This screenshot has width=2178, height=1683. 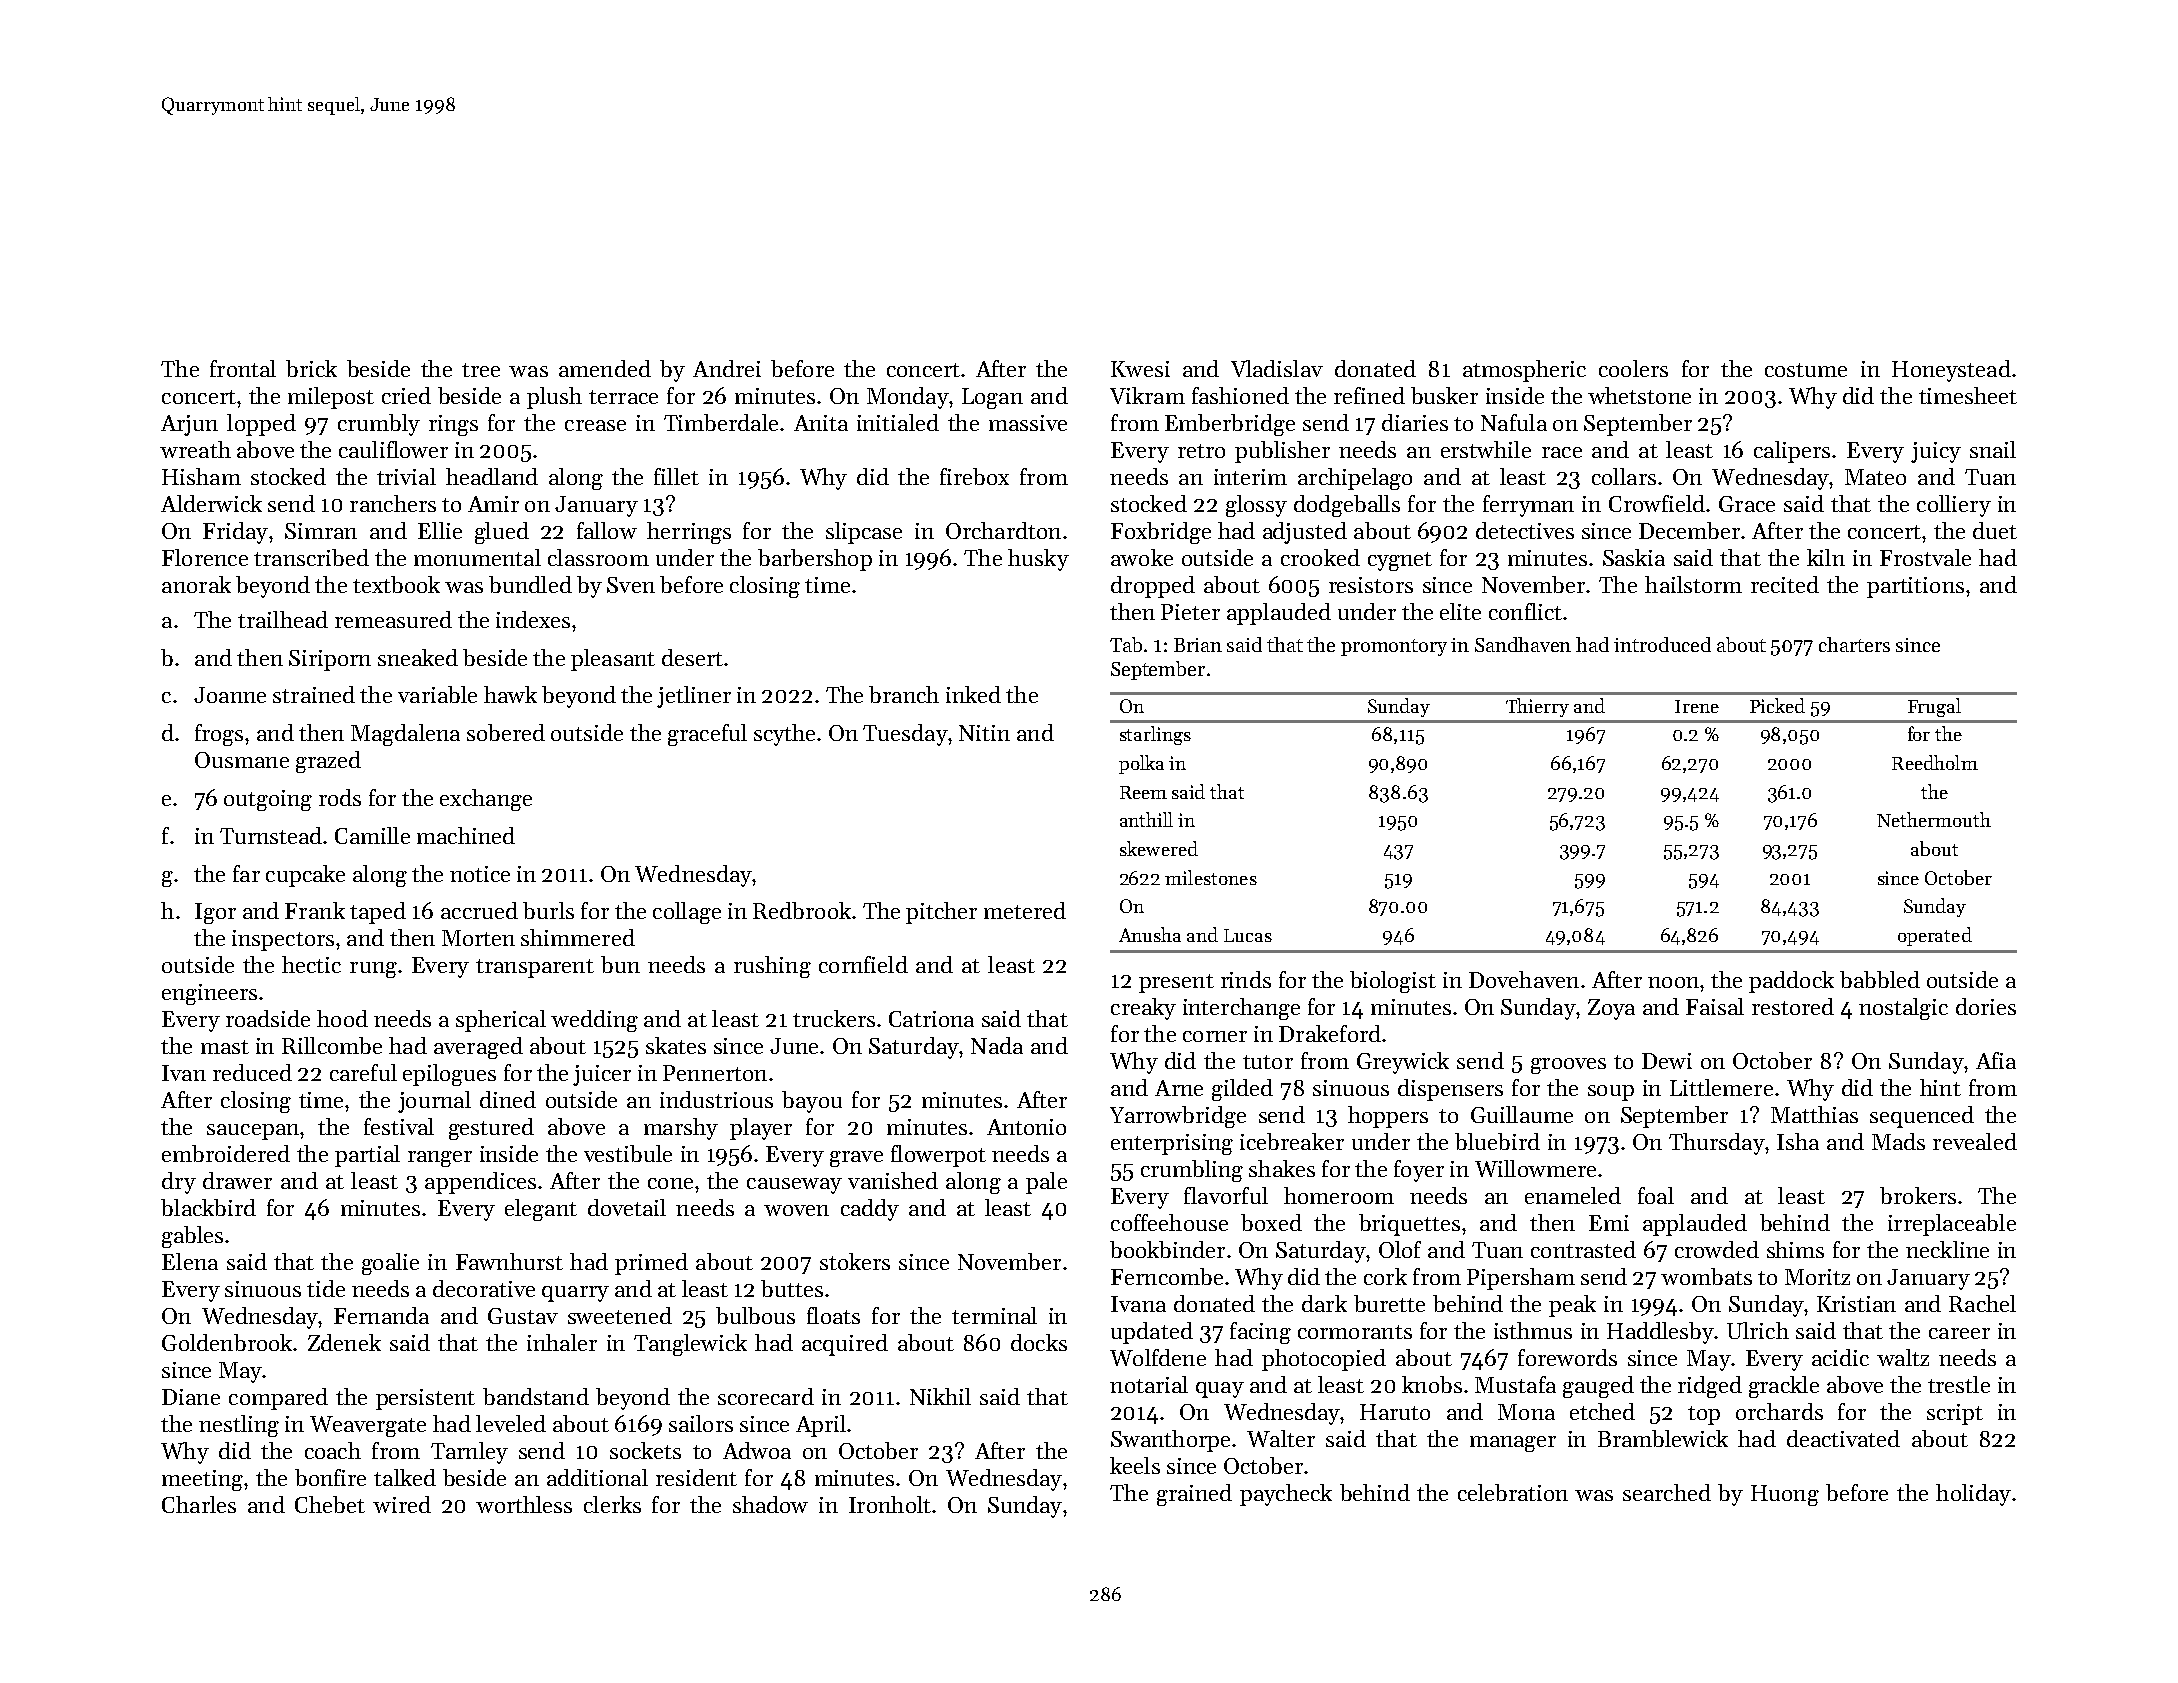 What do you see at coordinates (1996, 1060) in the screenshot?
I see `Afia` at bounding box center [1996, 1060].
